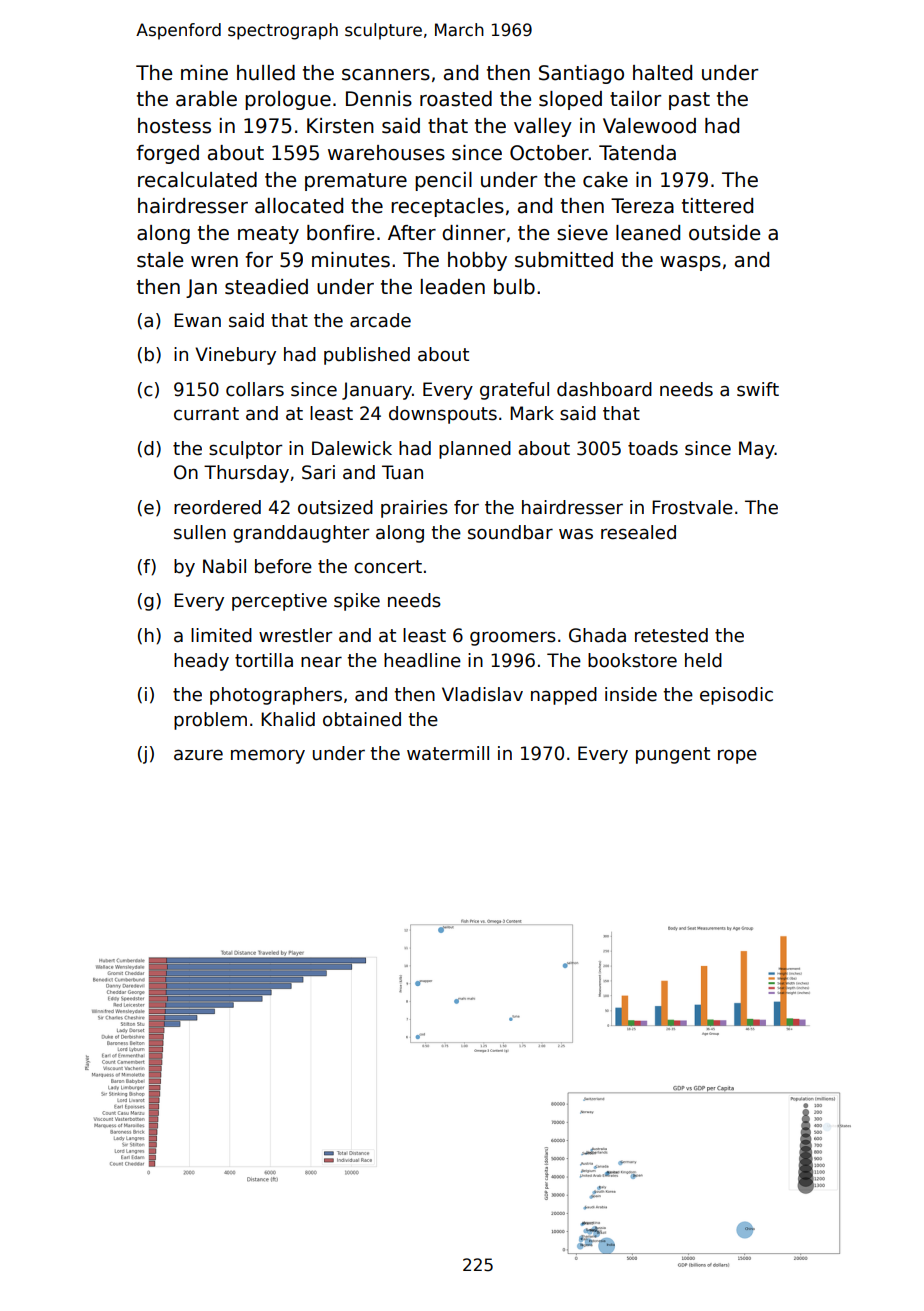 Image resolution: width=924 pixels, height=1311 pixels. Describe the element at coordinates (689, 101) in the screenshot. I see `past` at that location.
